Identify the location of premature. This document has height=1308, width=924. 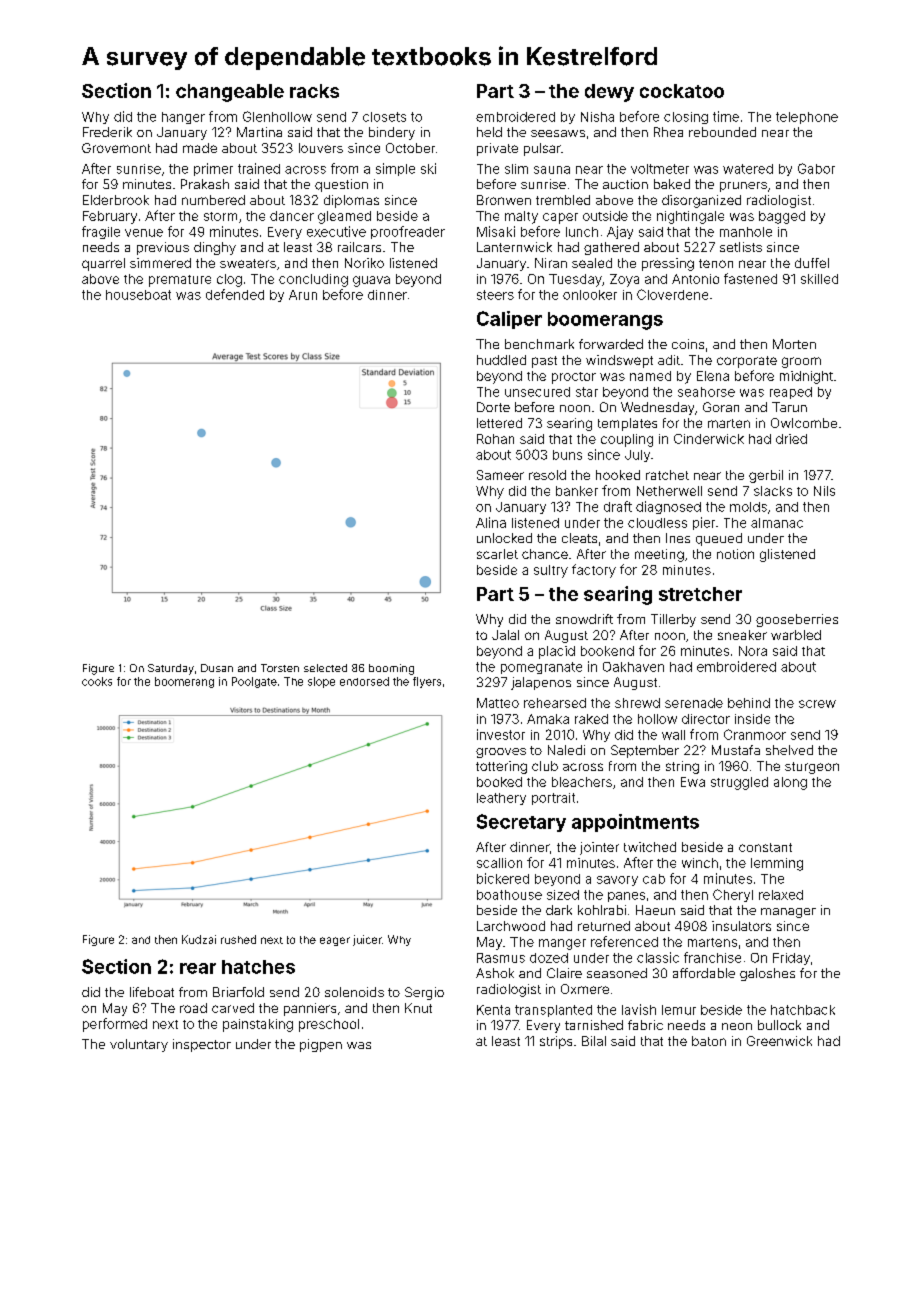
(180, 281).
